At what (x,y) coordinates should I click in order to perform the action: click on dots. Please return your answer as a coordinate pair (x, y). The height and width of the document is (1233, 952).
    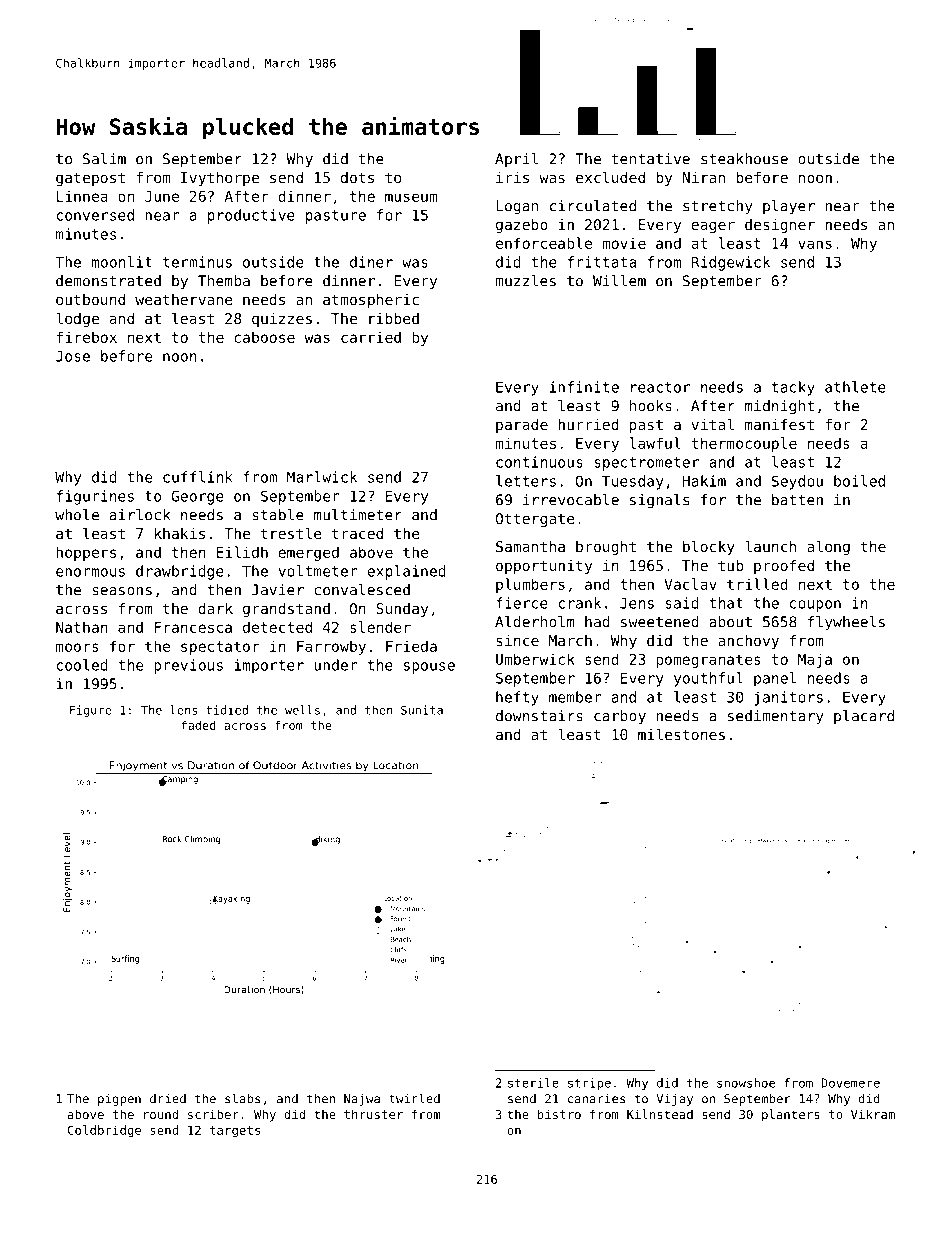
    Looking at the image, I should click on (357, 177).
